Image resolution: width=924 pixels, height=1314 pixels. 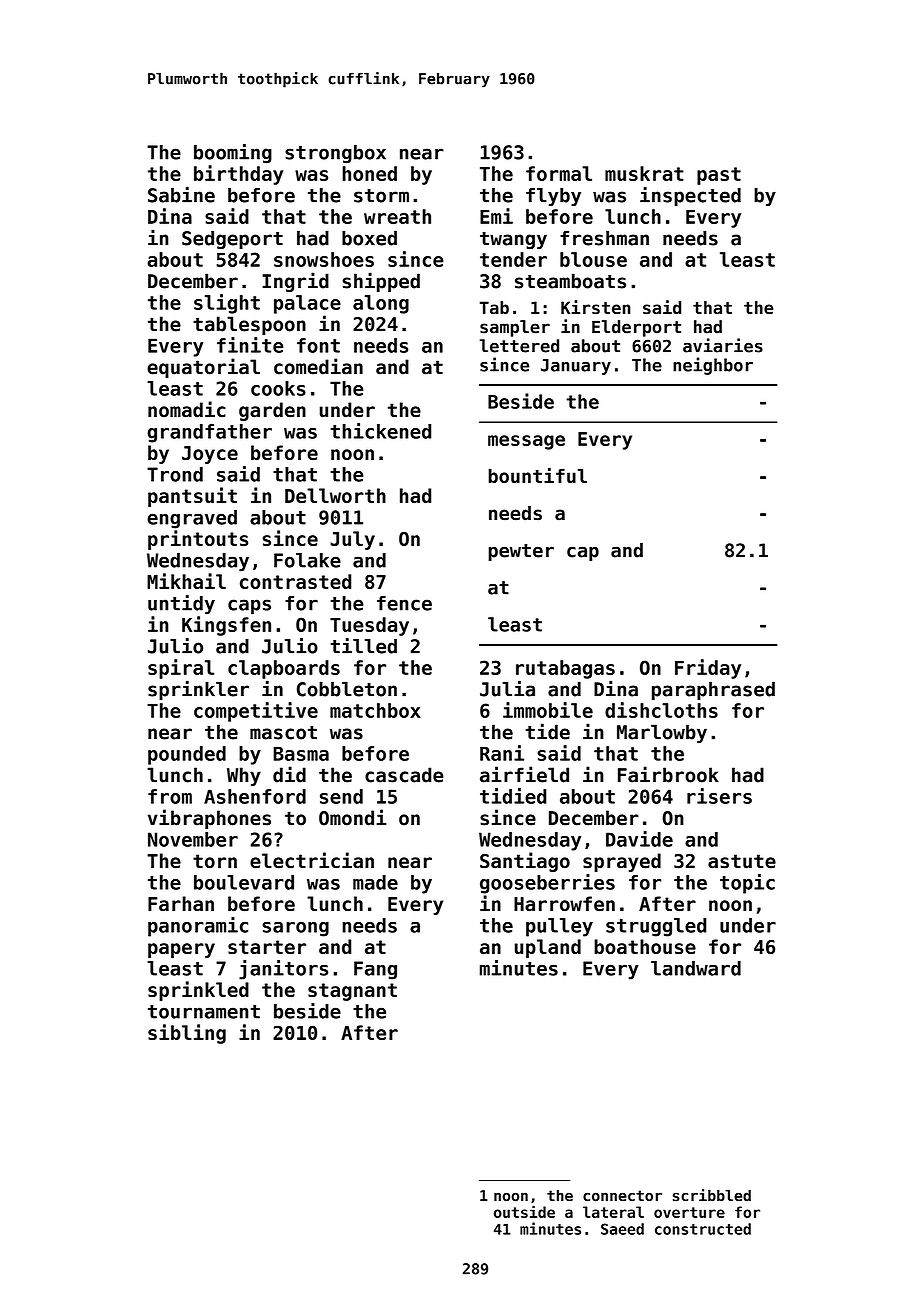 What do you see at coordinates (496, 216) in the screenshot?
I see `Emi` at bounding box center [496, 216].
